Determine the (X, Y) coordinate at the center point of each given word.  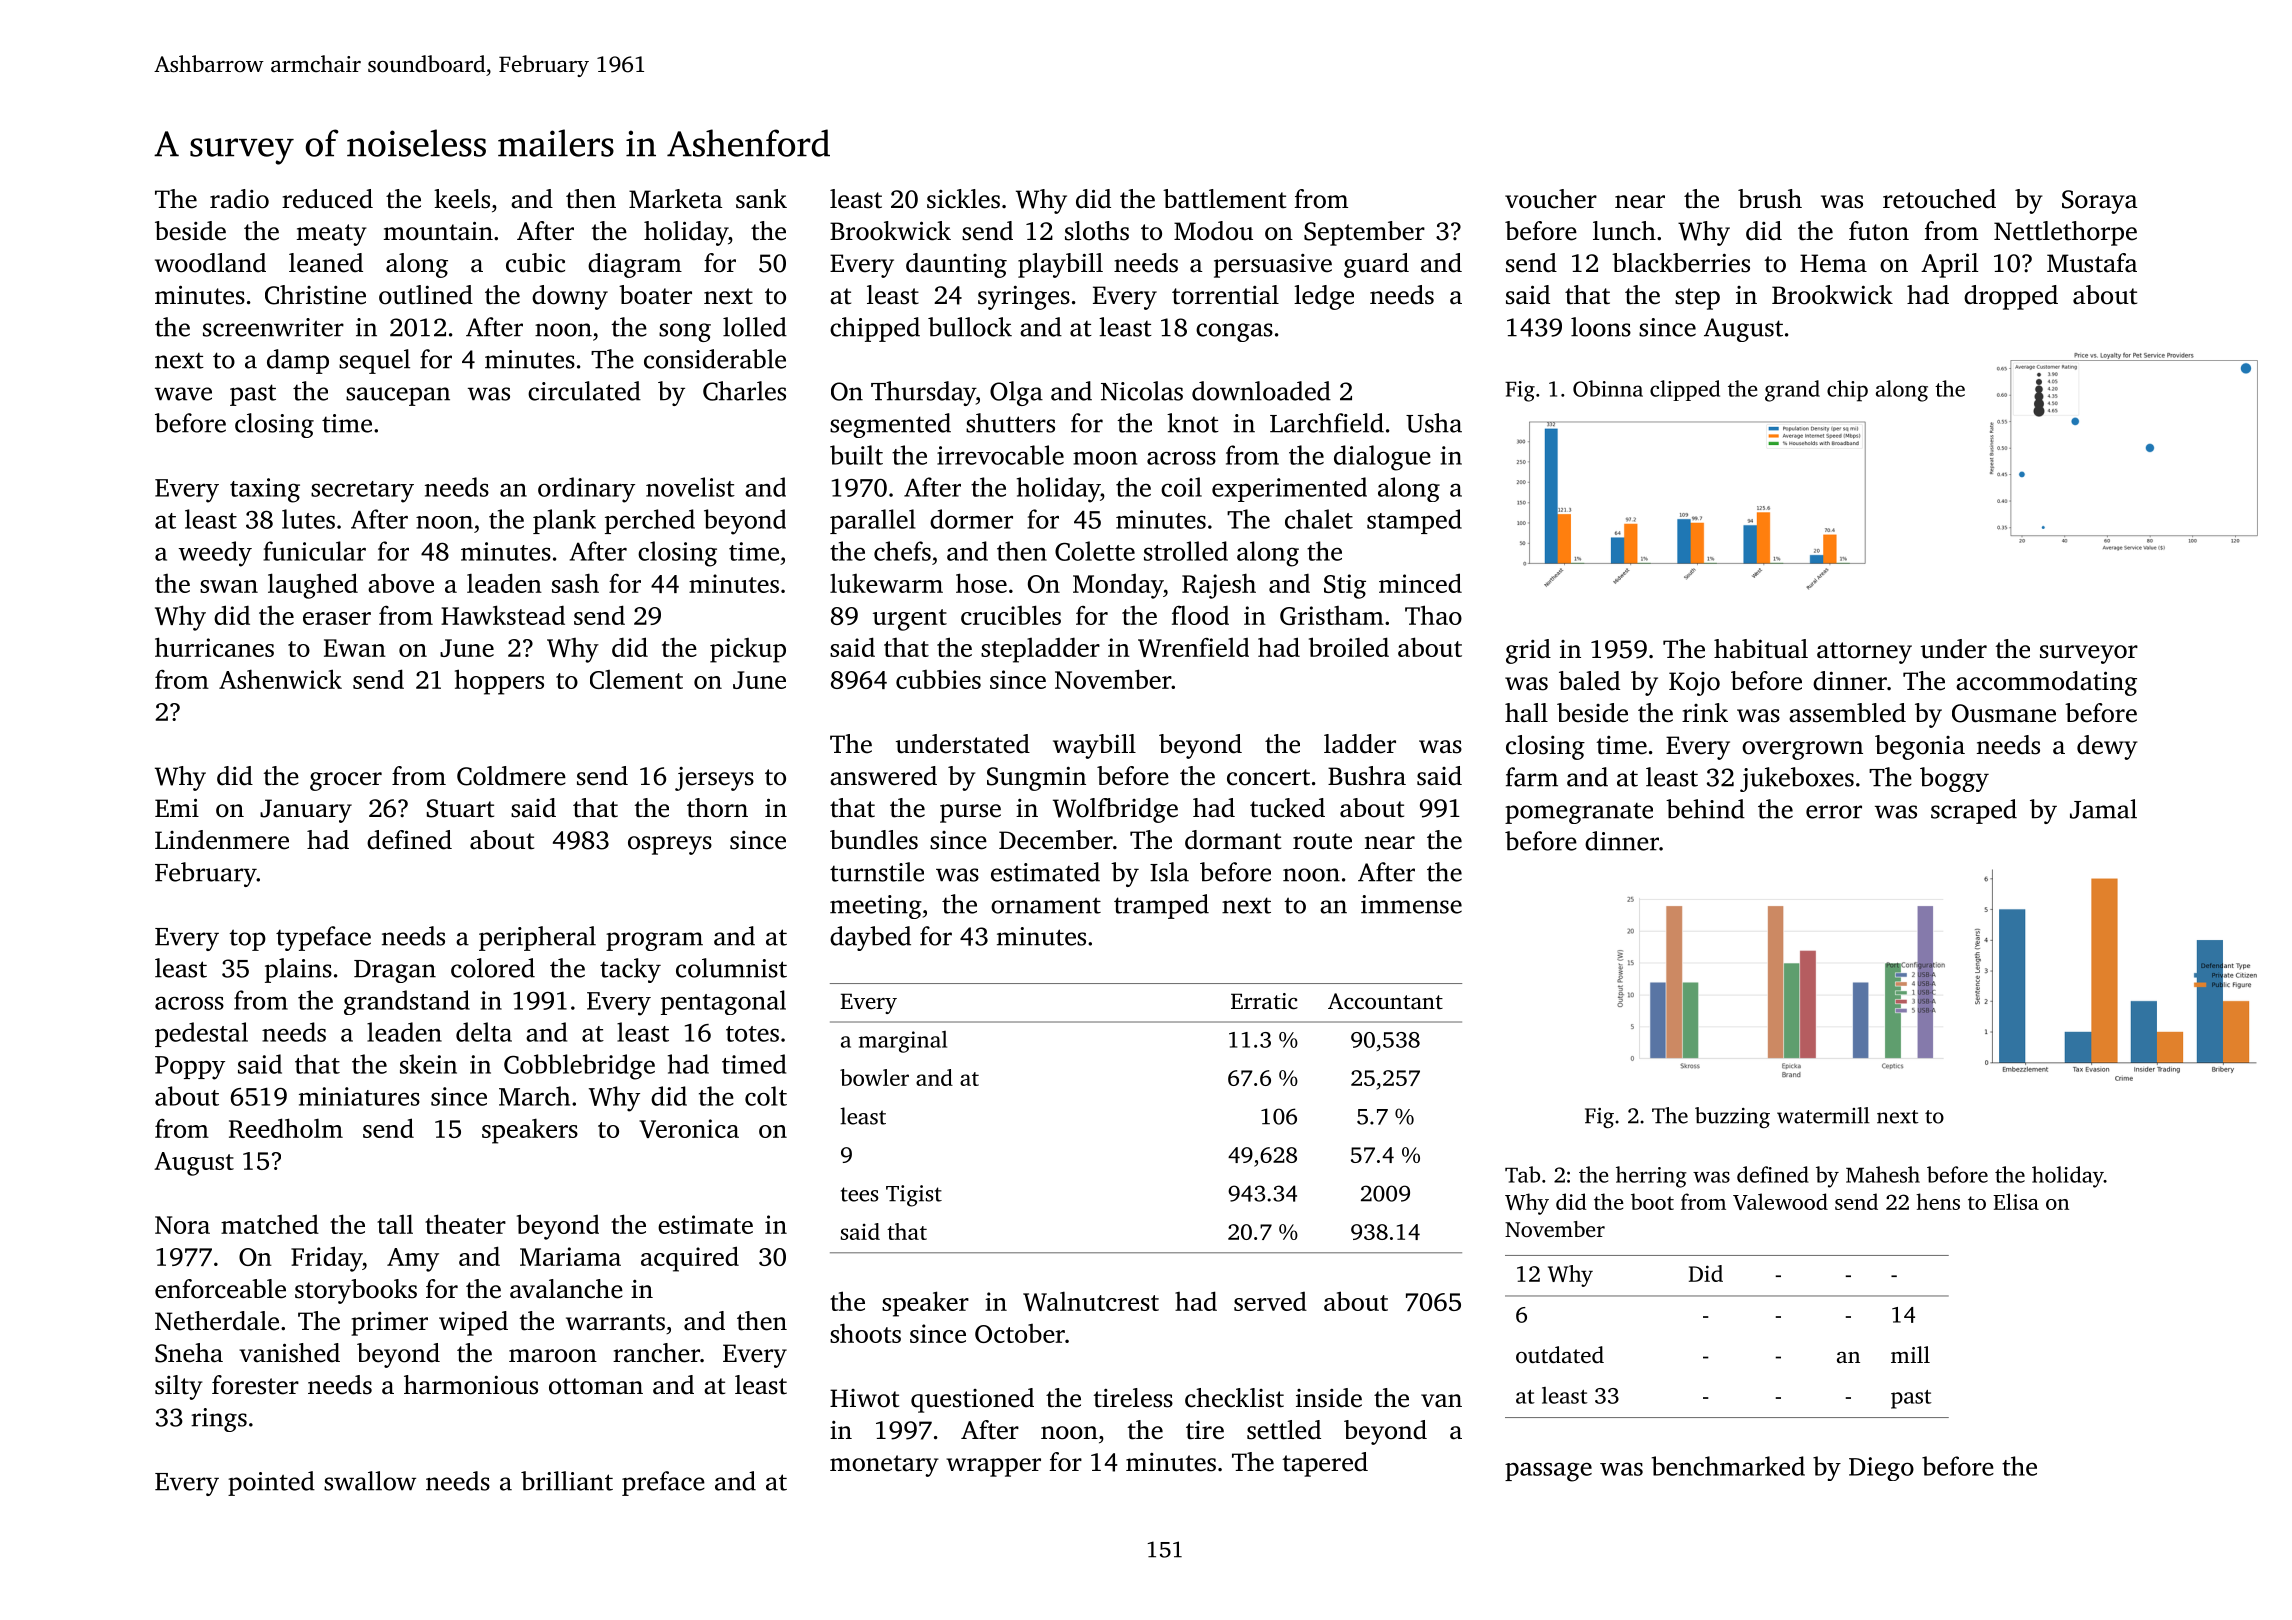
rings (219, 1420)
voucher (1551, 199)
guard (1376, 265)
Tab (1522, 1174)
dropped (2011, 297)
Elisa (2016, 1201)
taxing (265, 490)
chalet (1319, 519)
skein (428, 1064)
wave (183, 394)
